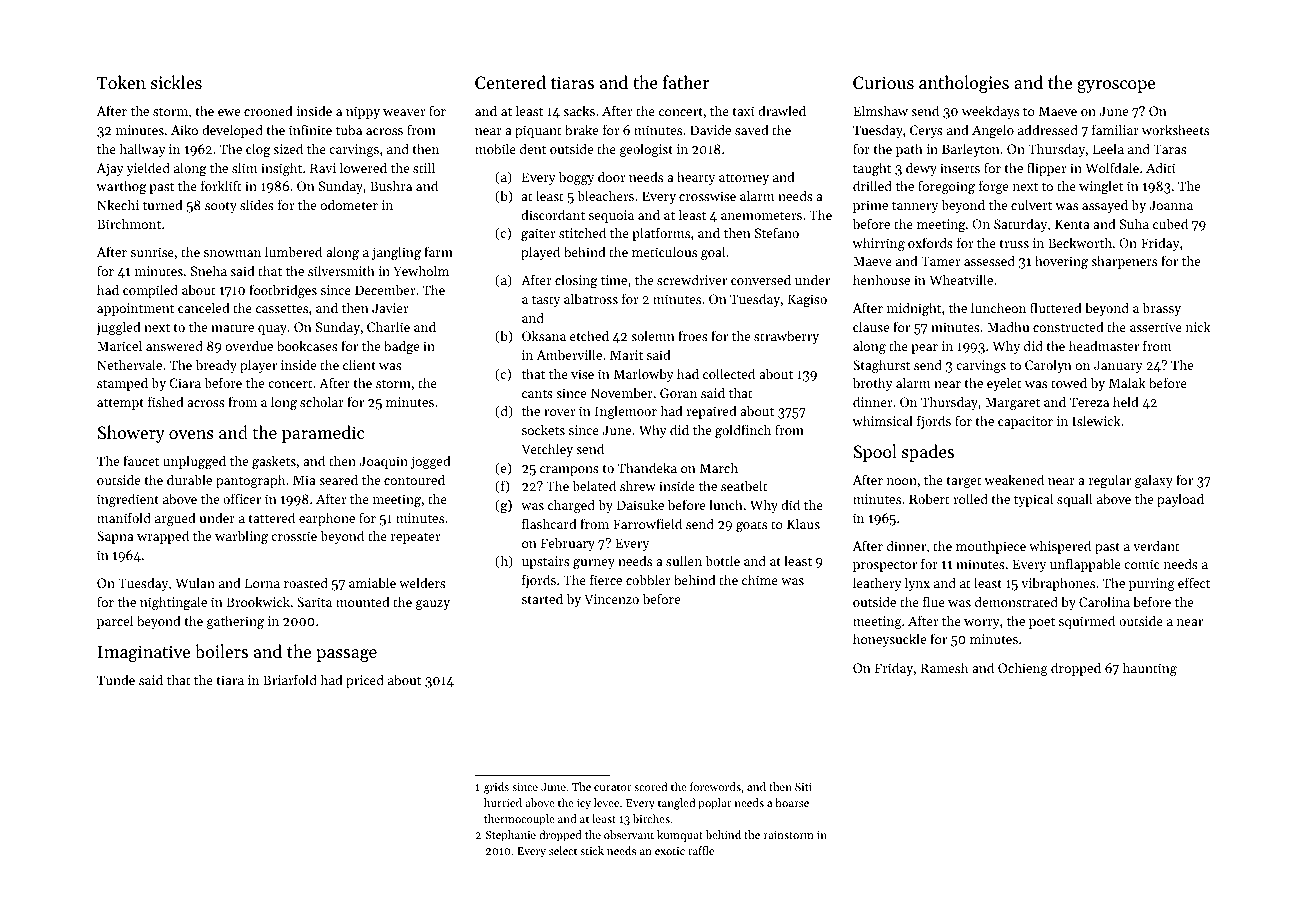 The image size is (1308, 924). I want to click on Sapna, so click(115, 537).
